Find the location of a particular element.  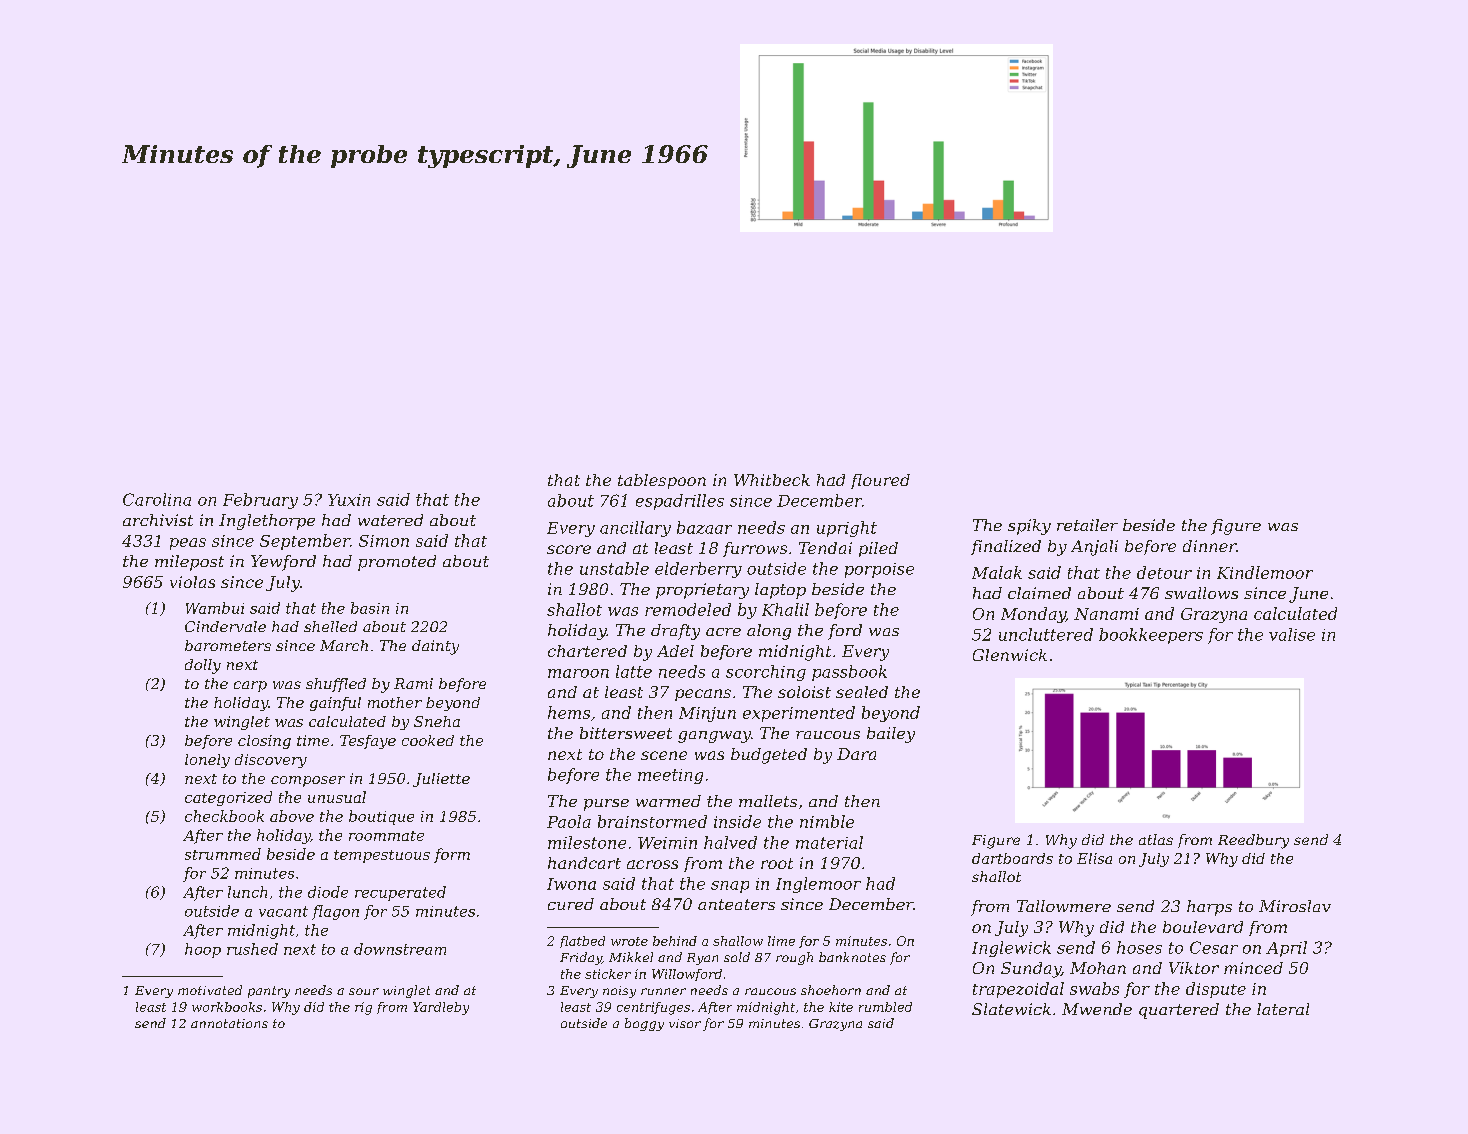

roommate is located at coordinates (386, 836).
